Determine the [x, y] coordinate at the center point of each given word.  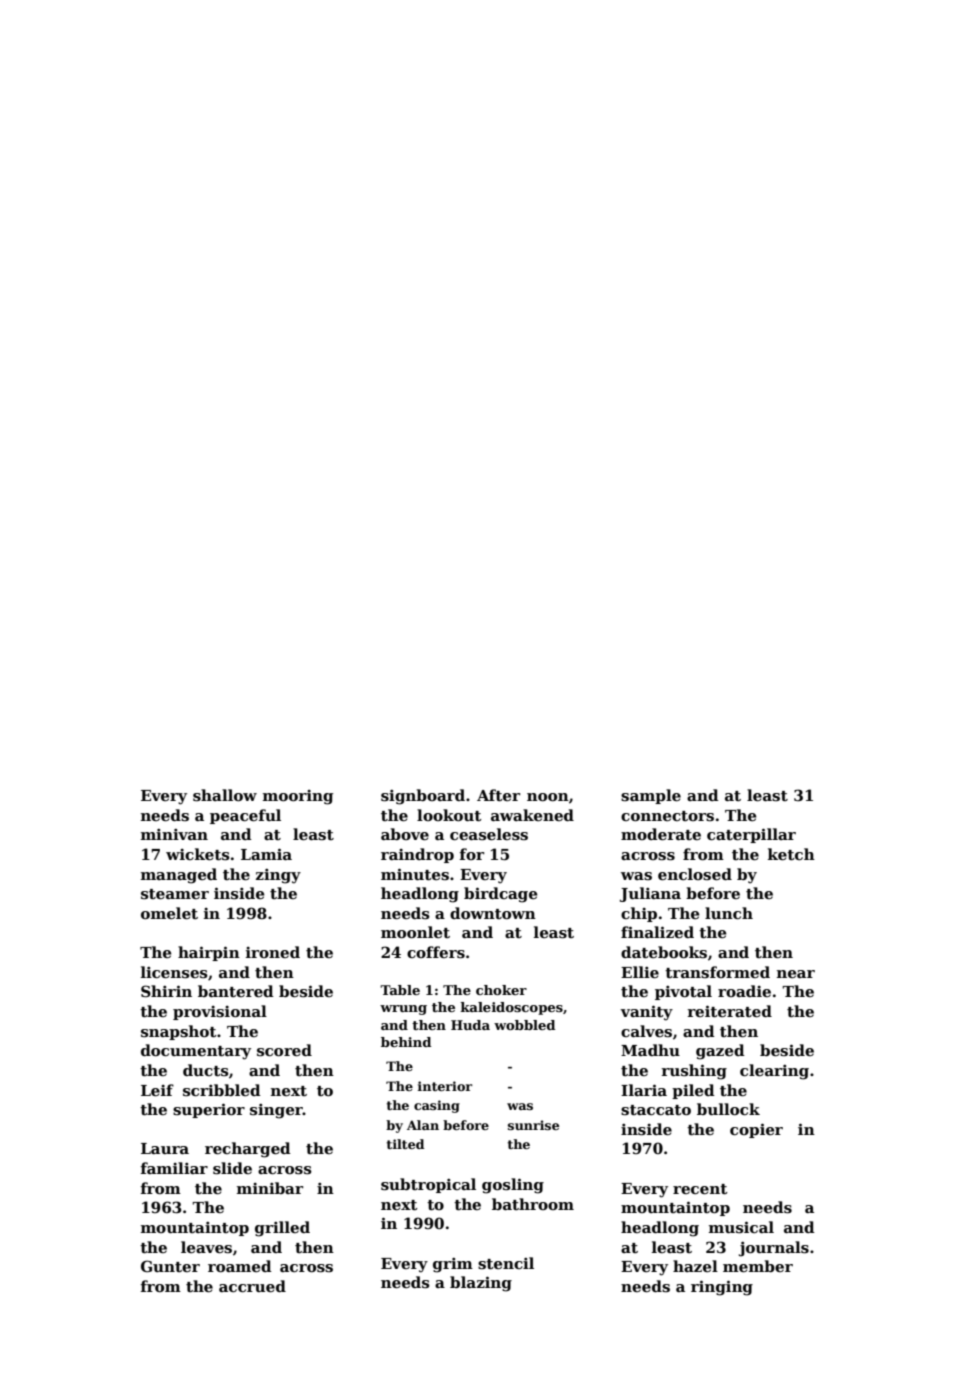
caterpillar [751, 835]
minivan [174, 834]
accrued [252, 1286]
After [498, 795]
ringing [722, 1288]
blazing [481, 1284]
